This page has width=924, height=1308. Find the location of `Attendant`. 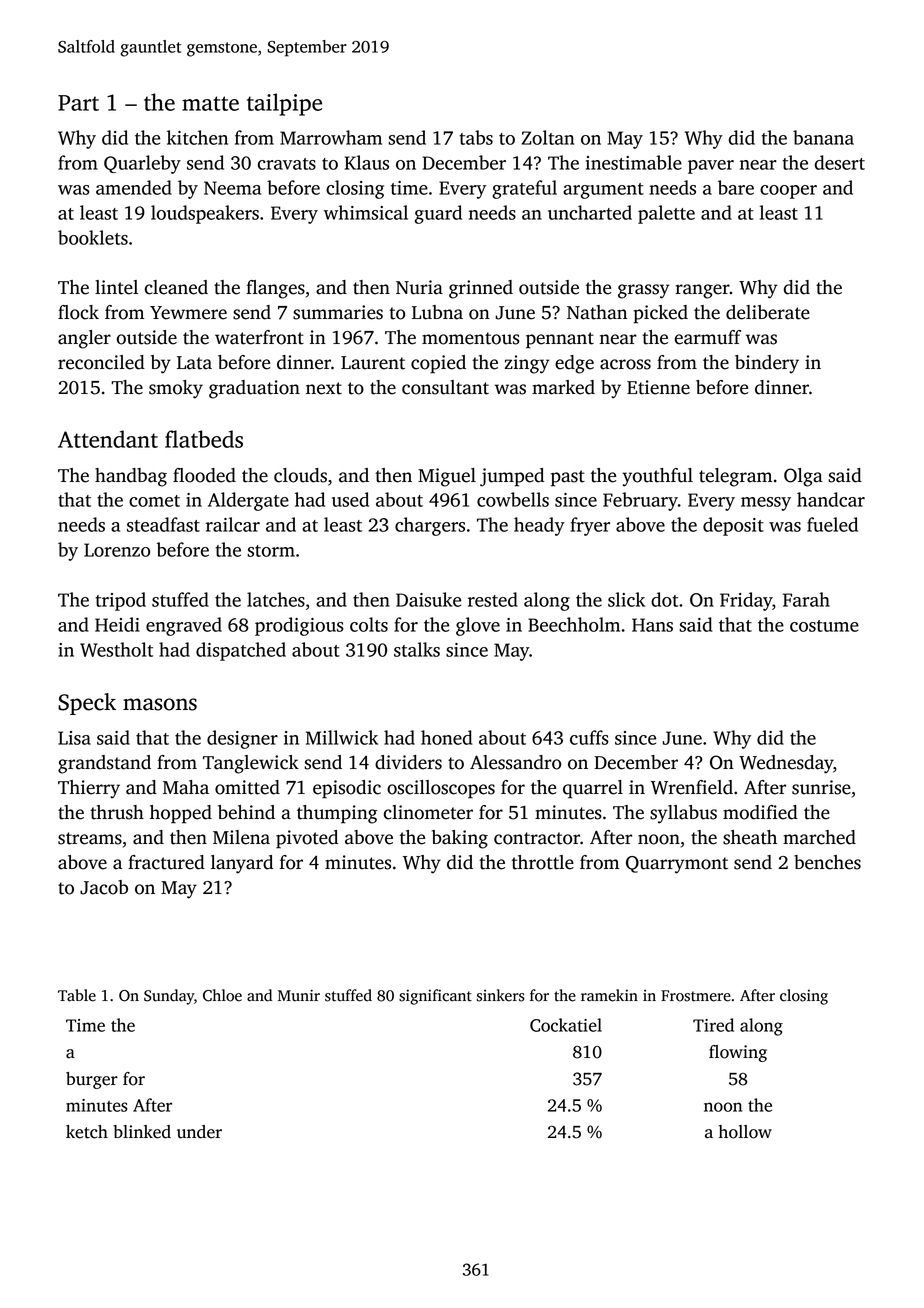

Attendant is located at coordinates (108, 439).
